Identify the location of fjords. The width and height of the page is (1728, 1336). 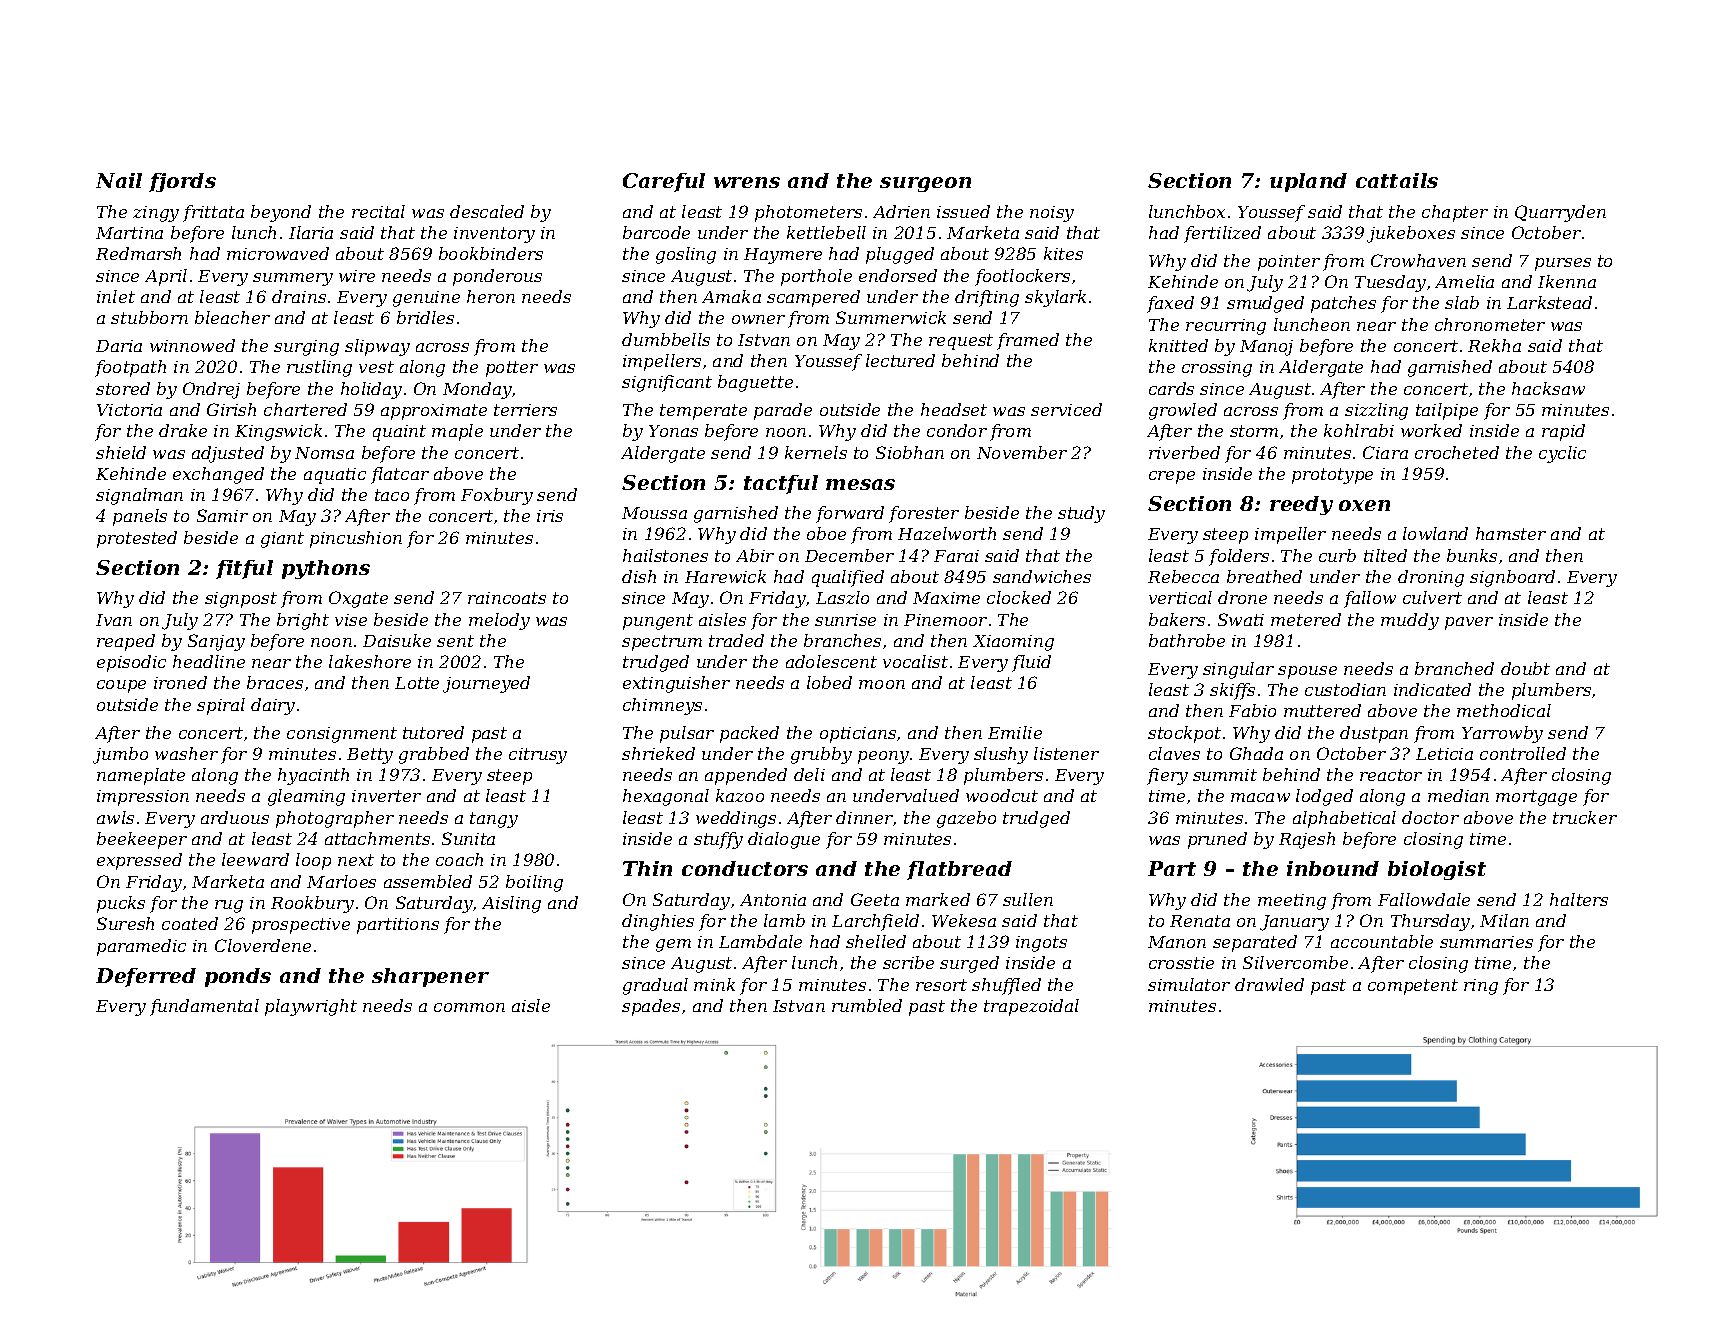
(182, 182).
